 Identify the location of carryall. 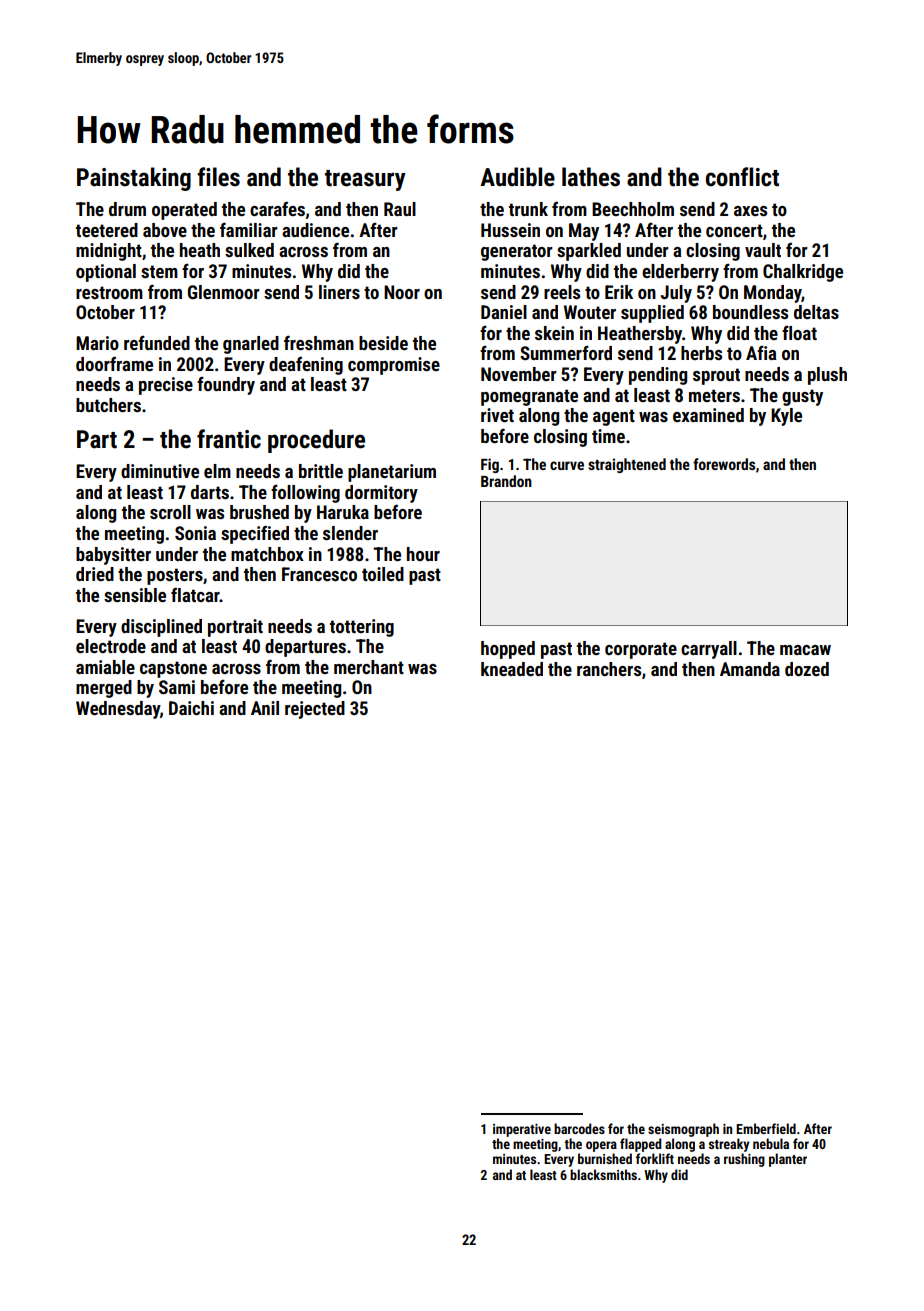
(709, 650).
